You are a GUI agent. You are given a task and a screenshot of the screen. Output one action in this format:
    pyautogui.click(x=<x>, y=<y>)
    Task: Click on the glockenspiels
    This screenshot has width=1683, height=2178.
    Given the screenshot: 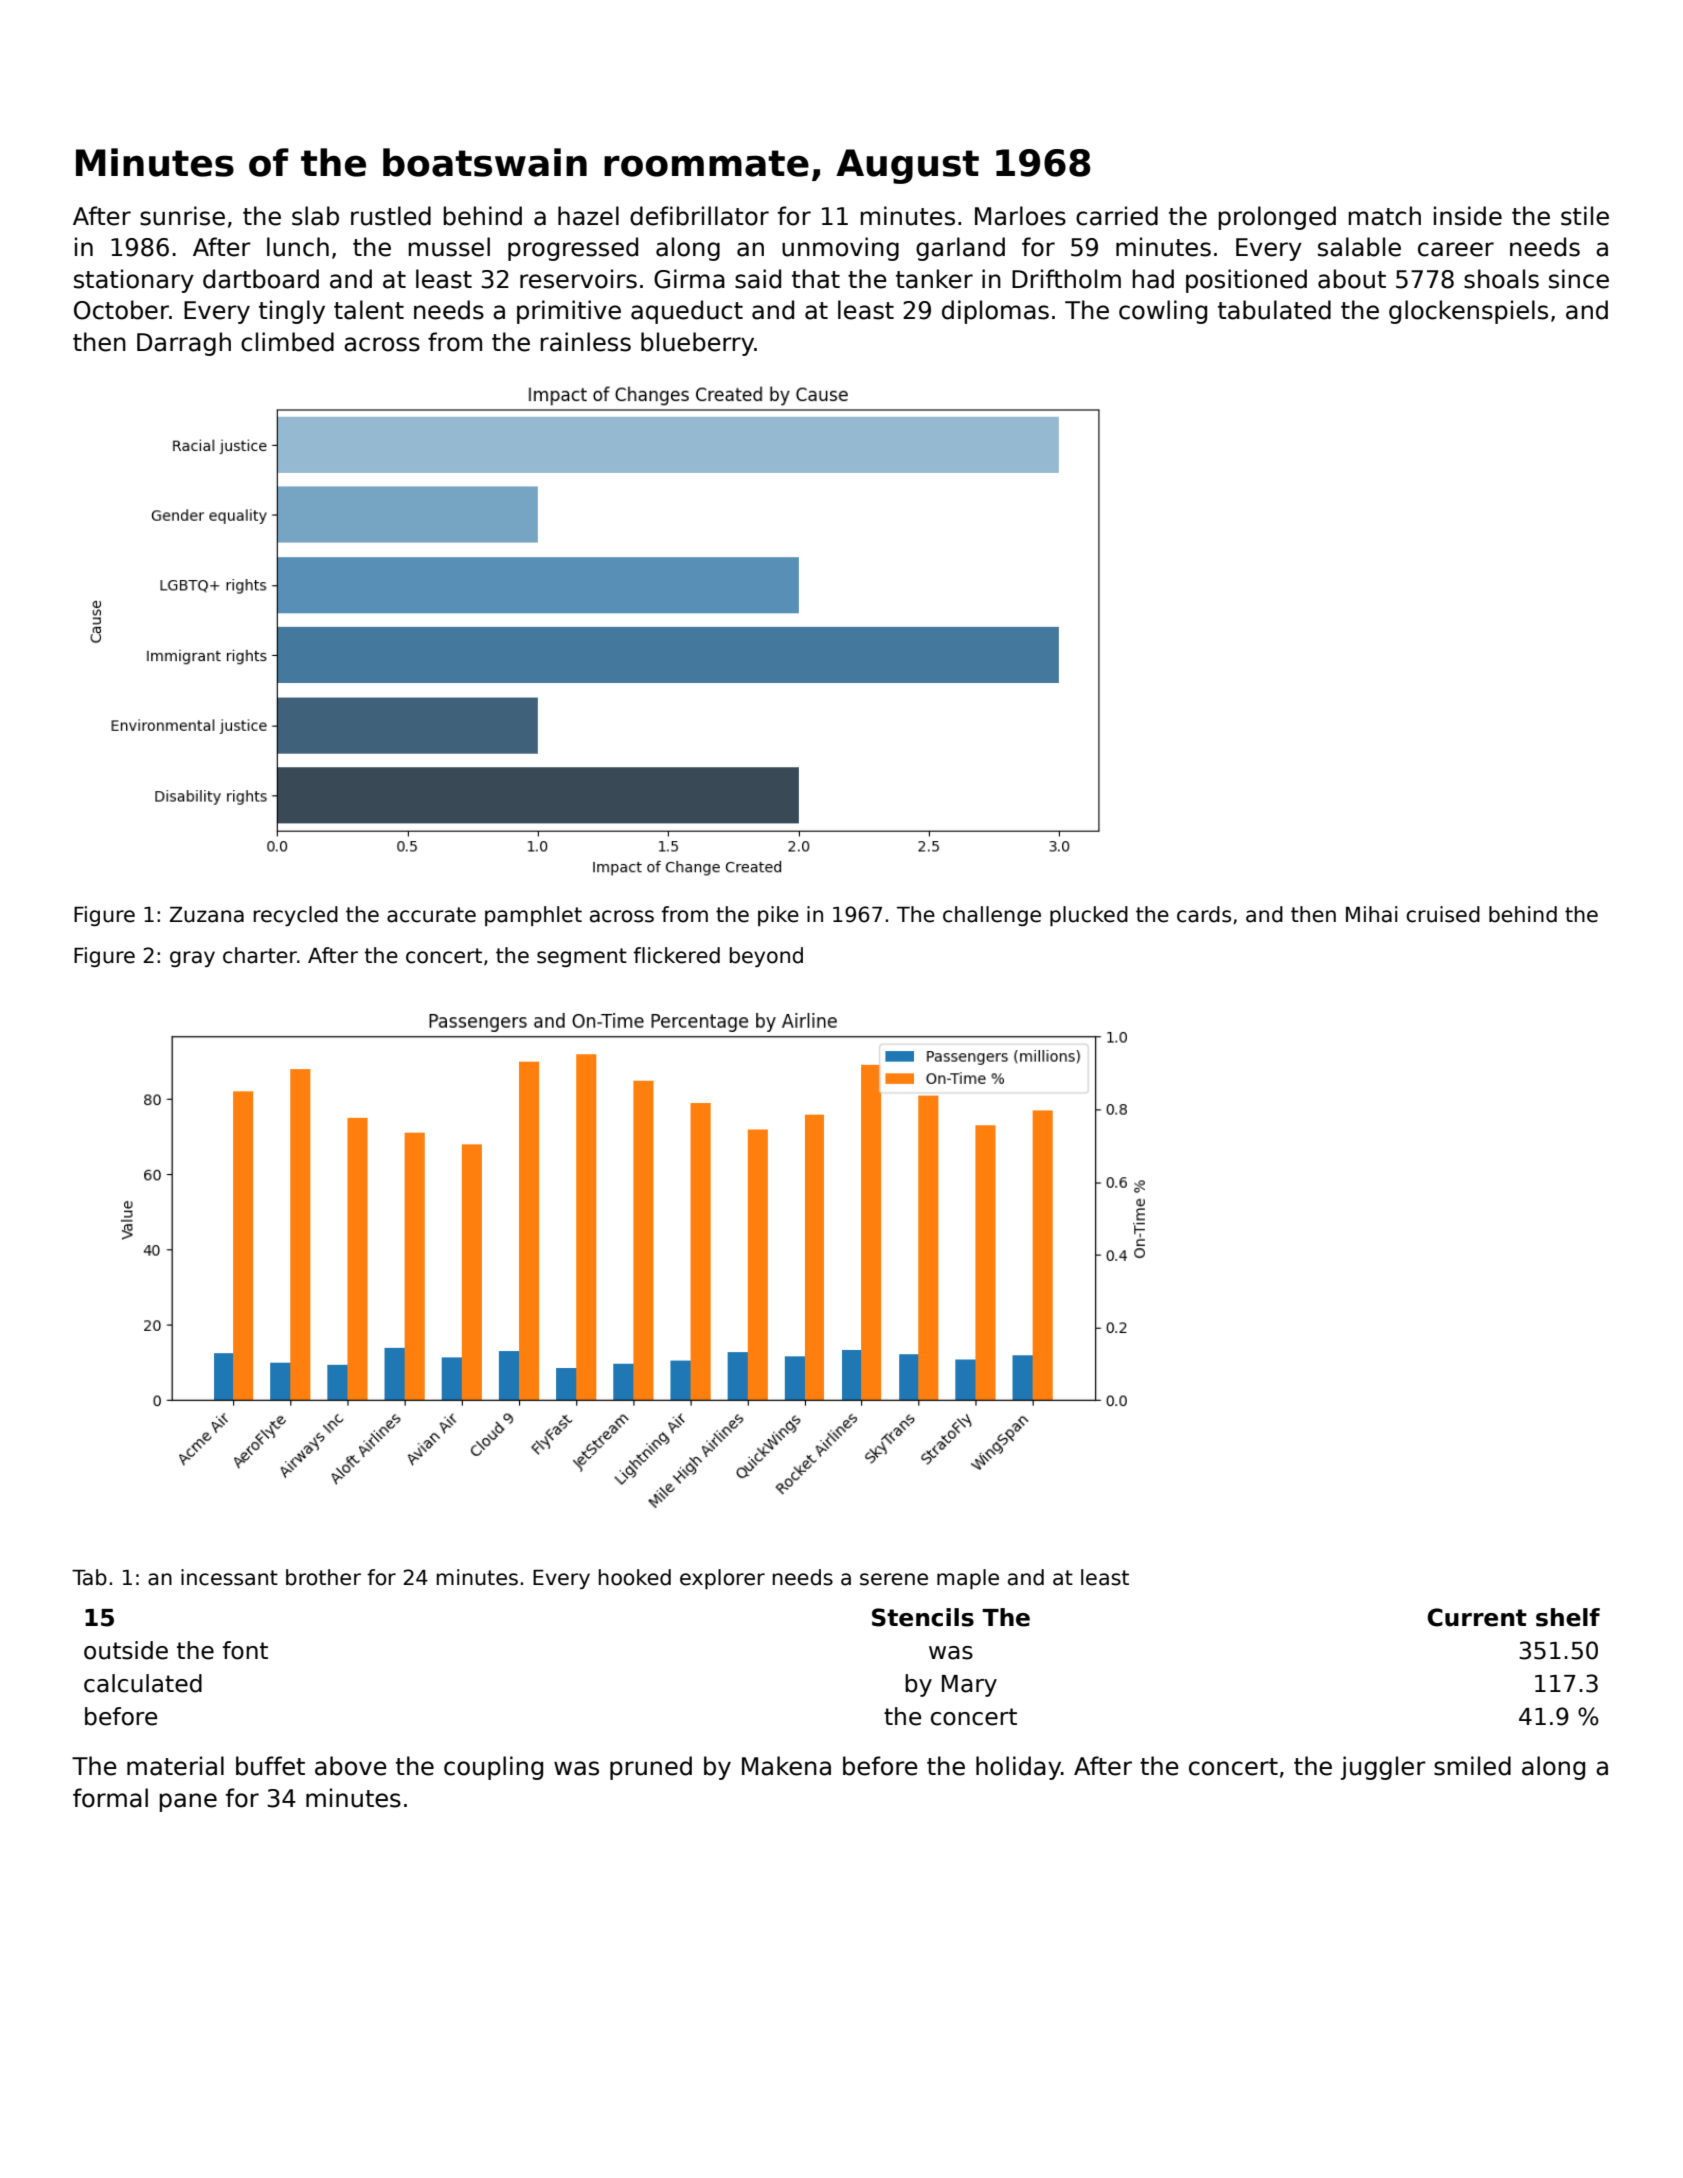 What is the action you would take?
    pyautogui.click(x=1468, y=312)
